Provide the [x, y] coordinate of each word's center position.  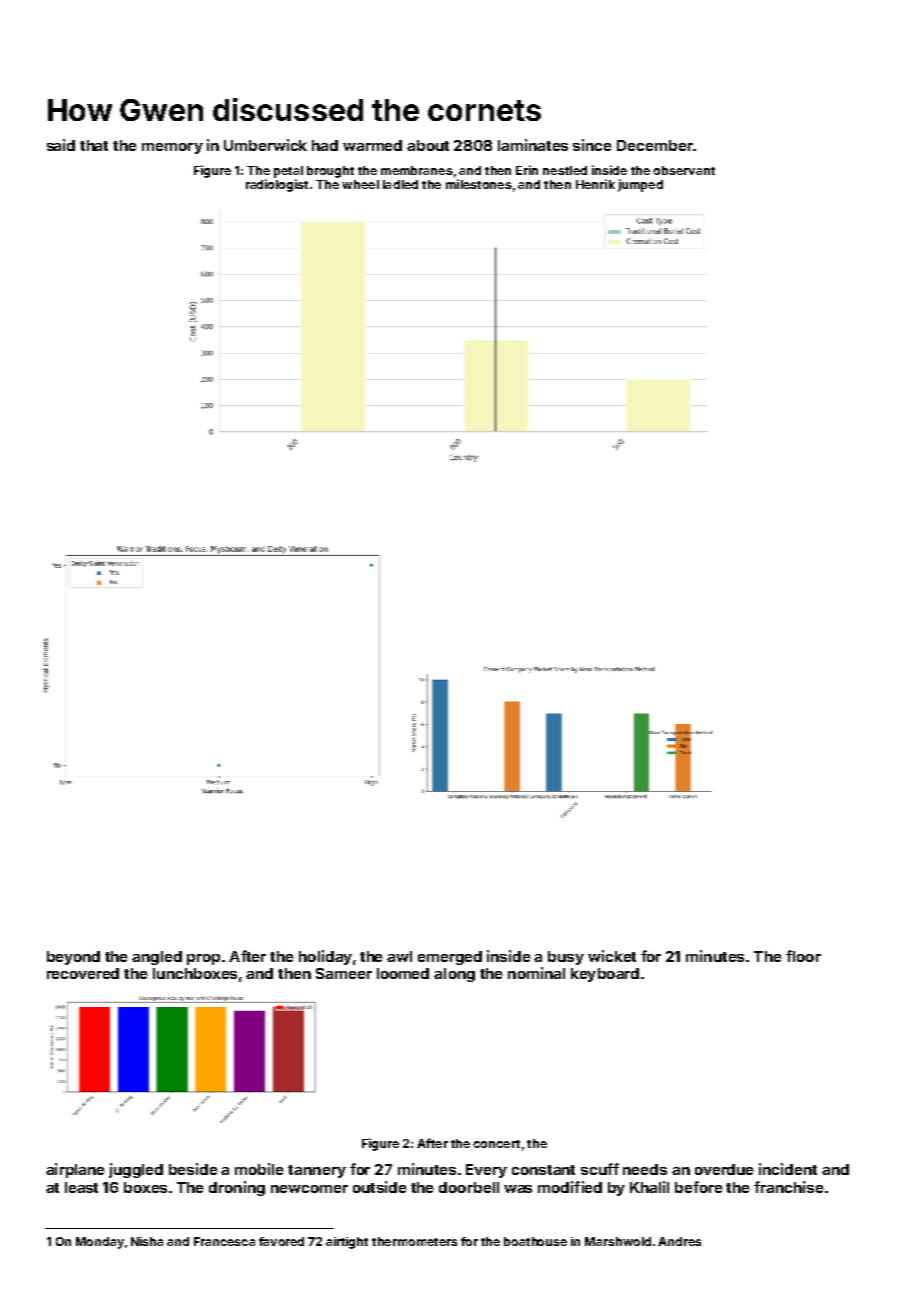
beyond [73, 958]
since [592, 145]
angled [157, 958]
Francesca [224, 1241]
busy [566, 958]
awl [399, 956]
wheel [360, 184]
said [61, 145]
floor [803, 956]
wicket [612, 956]
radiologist [277, 185]
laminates [533, 145]
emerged [450, 958]
